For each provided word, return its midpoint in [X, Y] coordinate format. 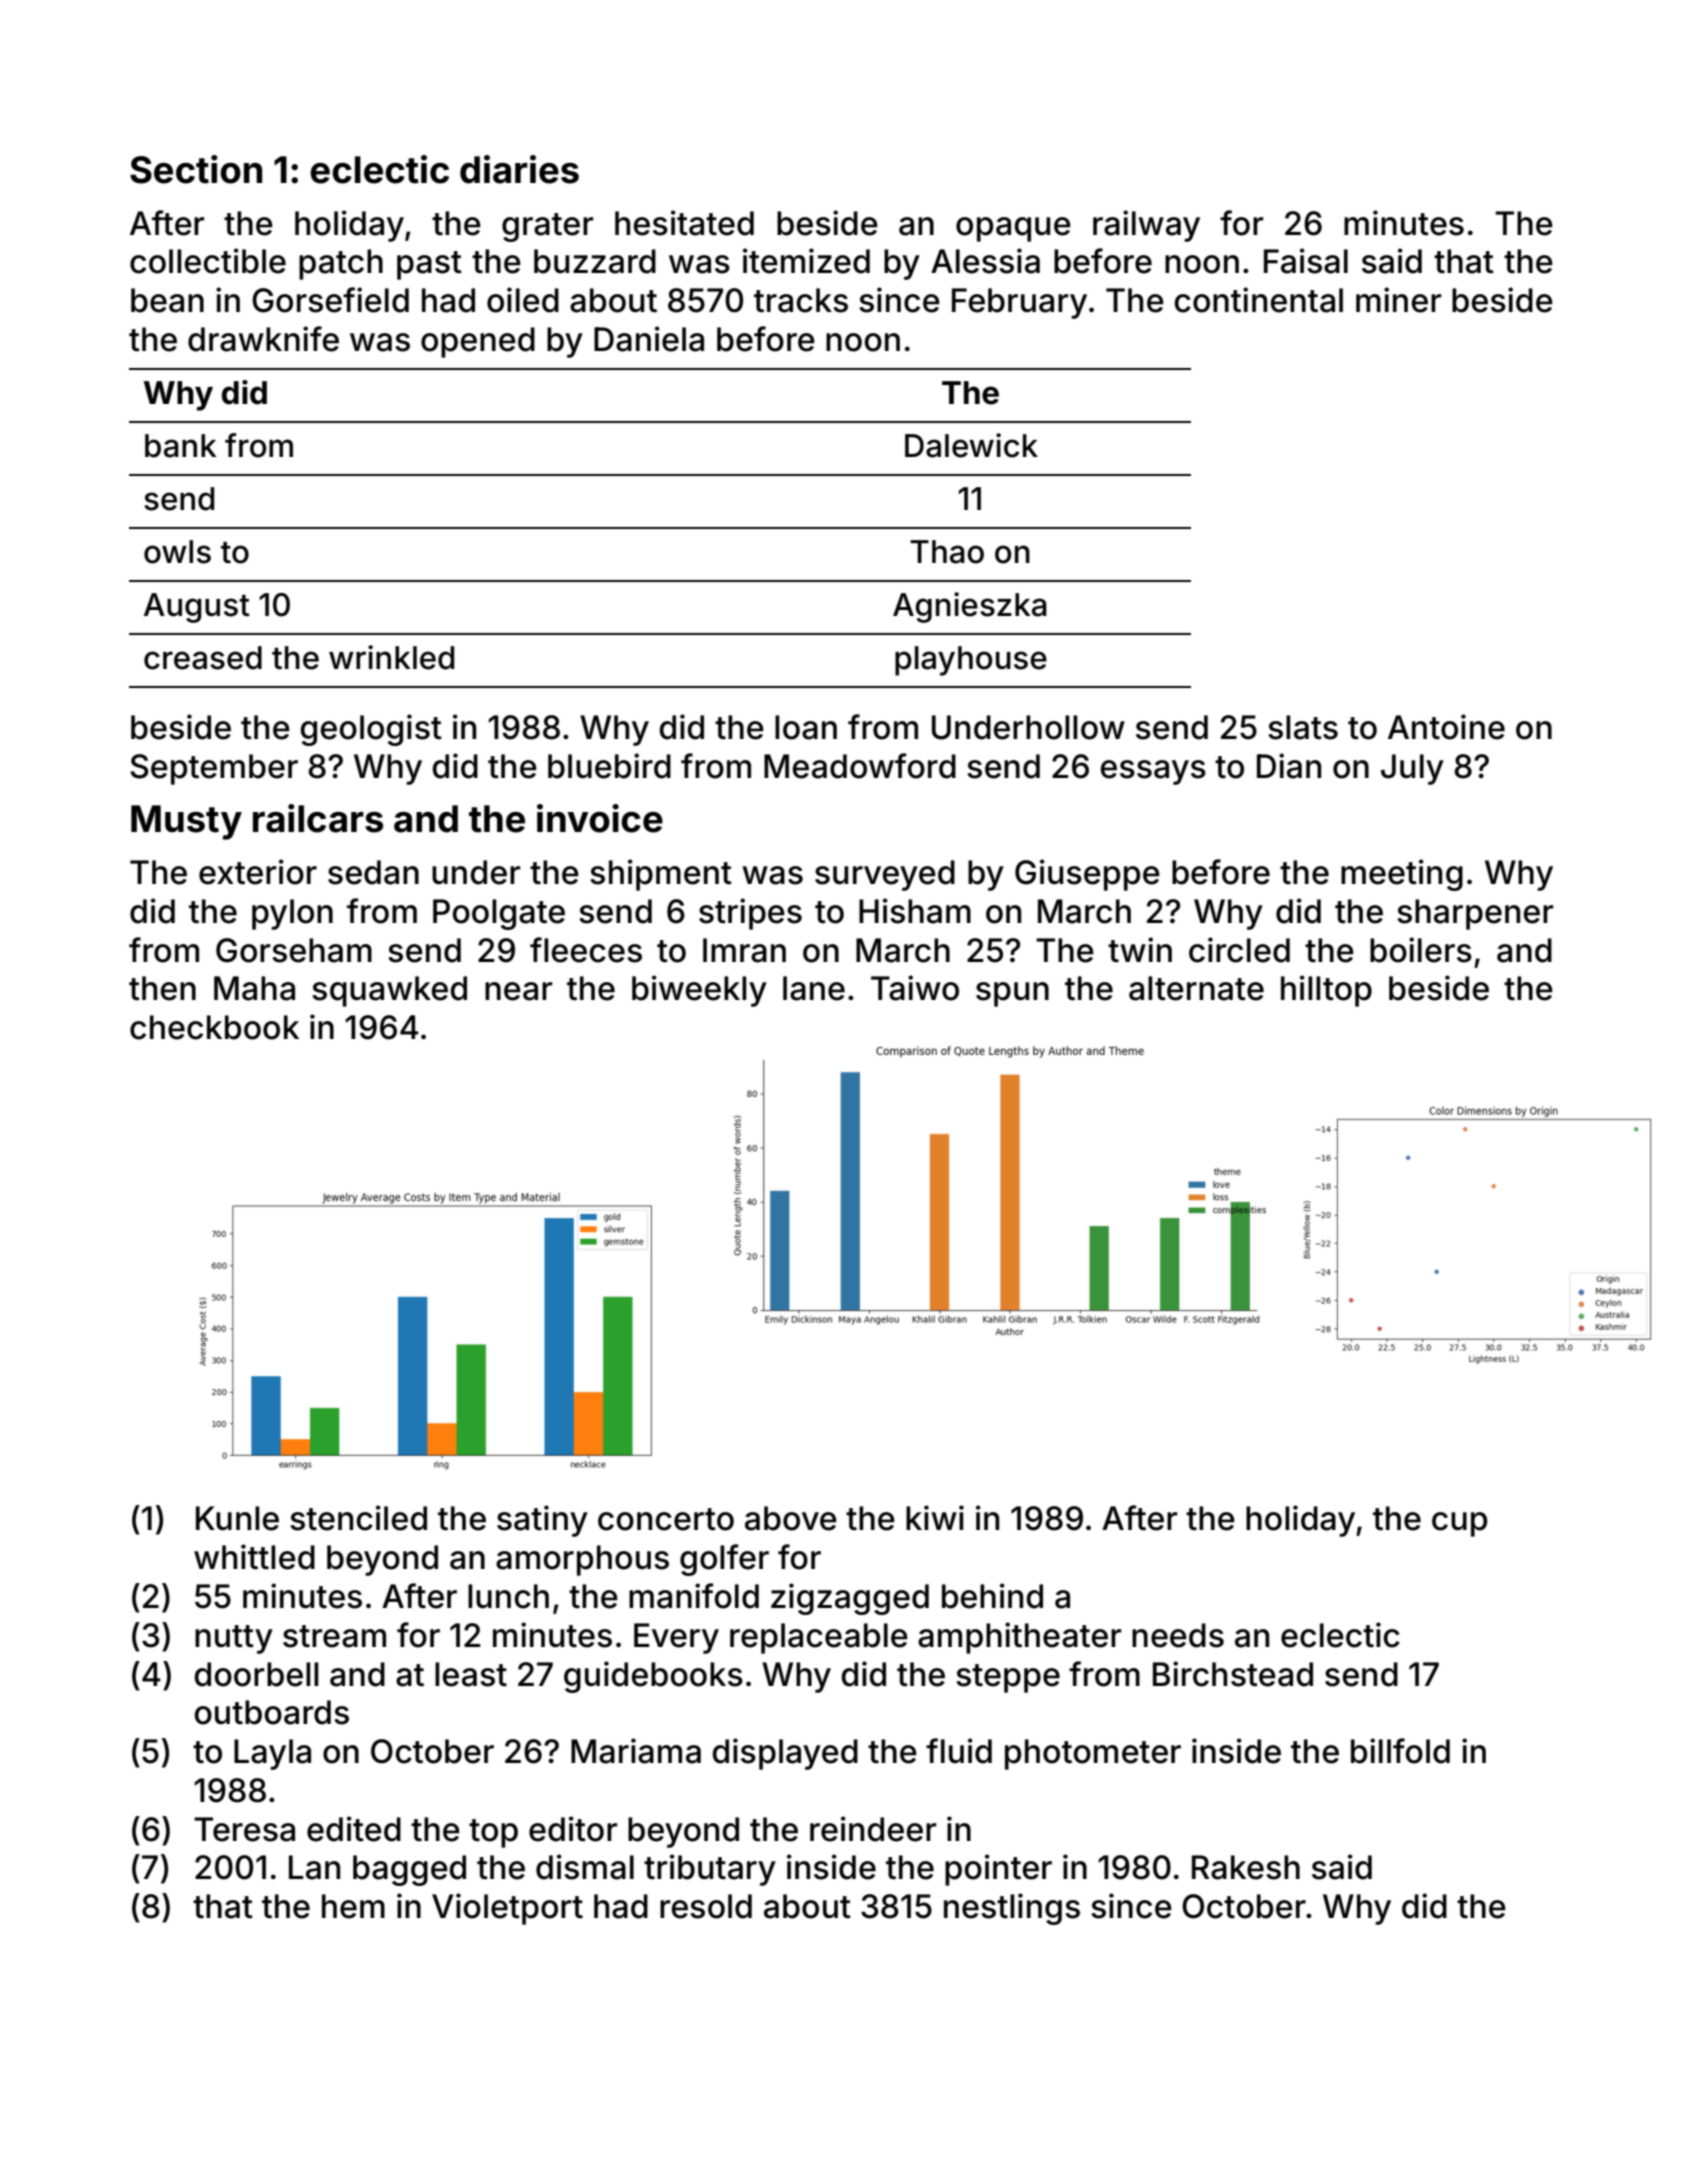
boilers [1421, 950]
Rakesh [1246, 1867]
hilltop [1326, 991]
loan [806, 727]
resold [706, 1906]
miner [1398, 300]
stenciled [358, 1518]
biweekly [699, 991]
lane [814, 988]
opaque [1013, 229]
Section [196, 169]
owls [177, 552]
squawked [389, 991]
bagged [409, 1870]
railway [1146, 226]
